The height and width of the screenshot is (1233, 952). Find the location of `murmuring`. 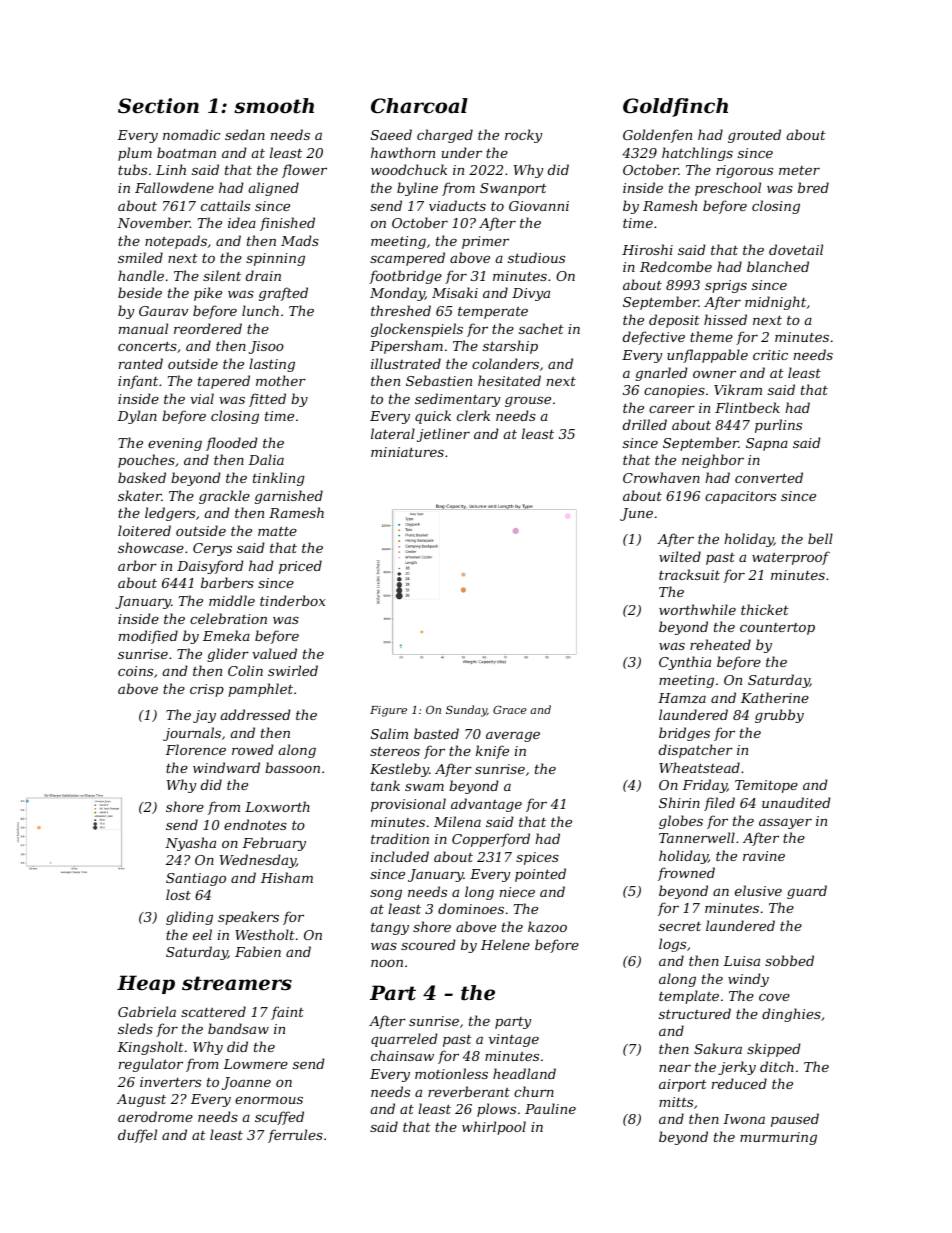

murmuring is located at coordinates (778, 1138).
